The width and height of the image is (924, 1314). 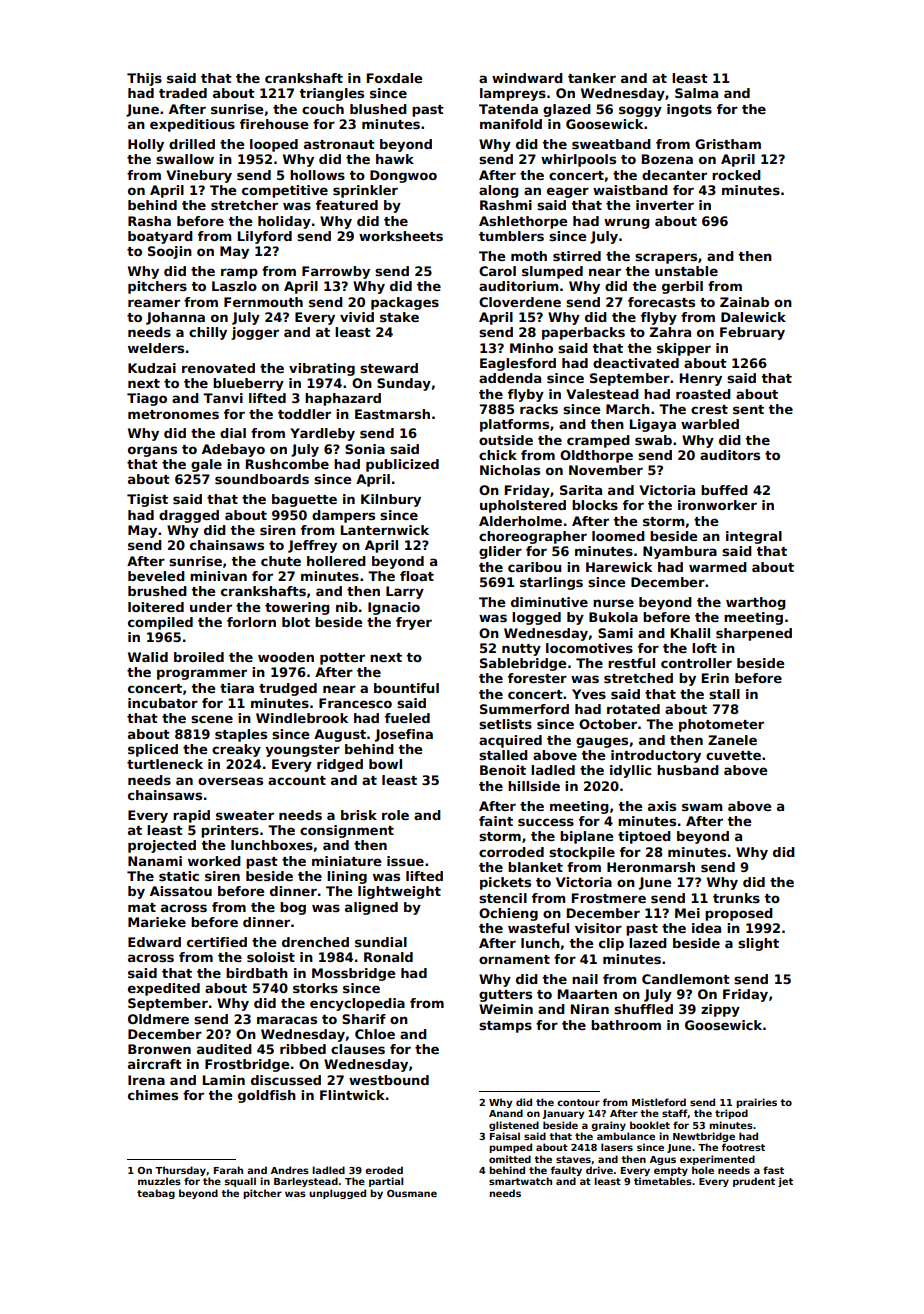 What do you see at coordinates (287, 464) in the image?
I see `Rushcombe` at bounding box center [287, 464].
